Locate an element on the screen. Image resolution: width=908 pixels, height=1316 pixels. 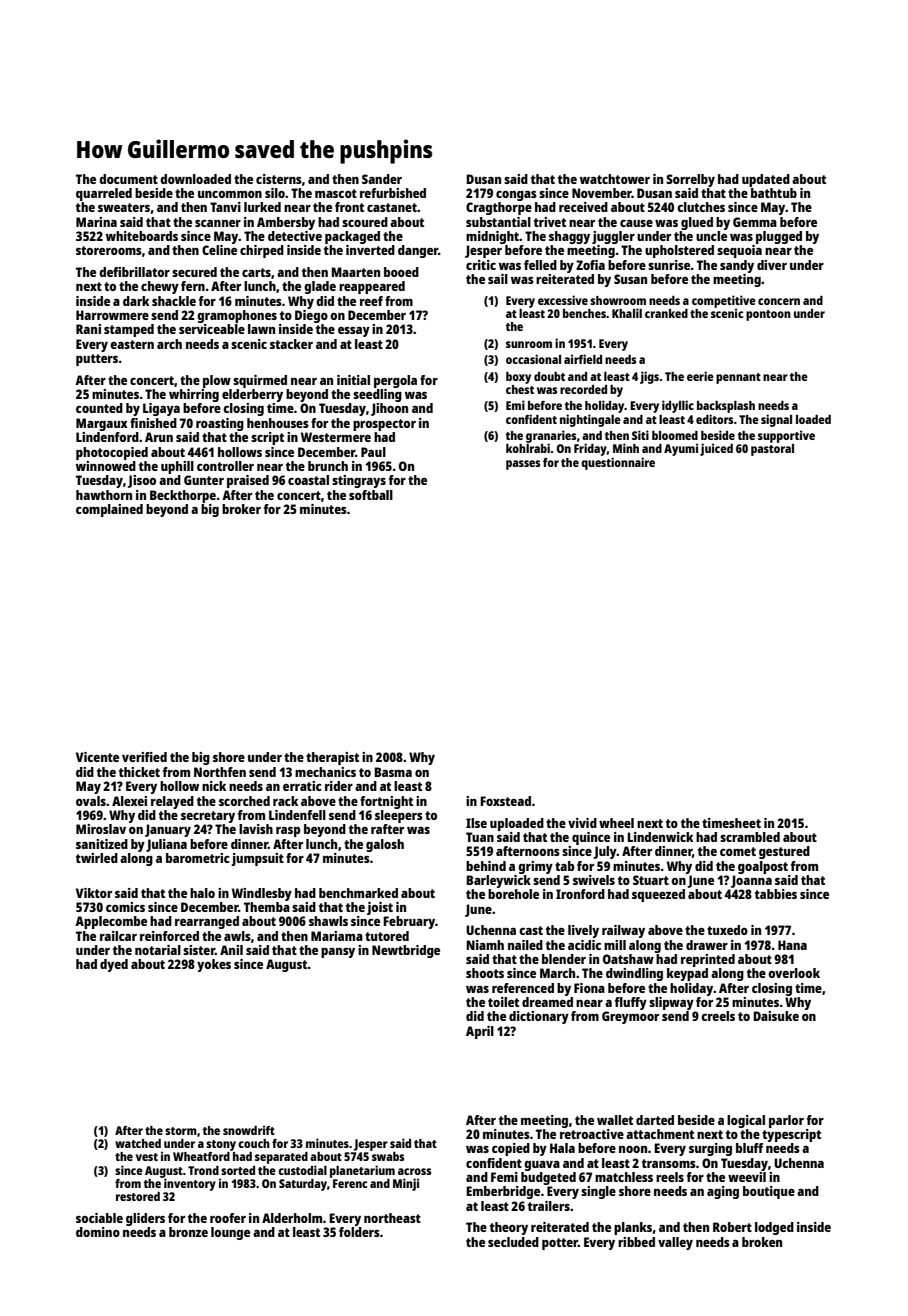
updated is located at coordinates (766, 180).
